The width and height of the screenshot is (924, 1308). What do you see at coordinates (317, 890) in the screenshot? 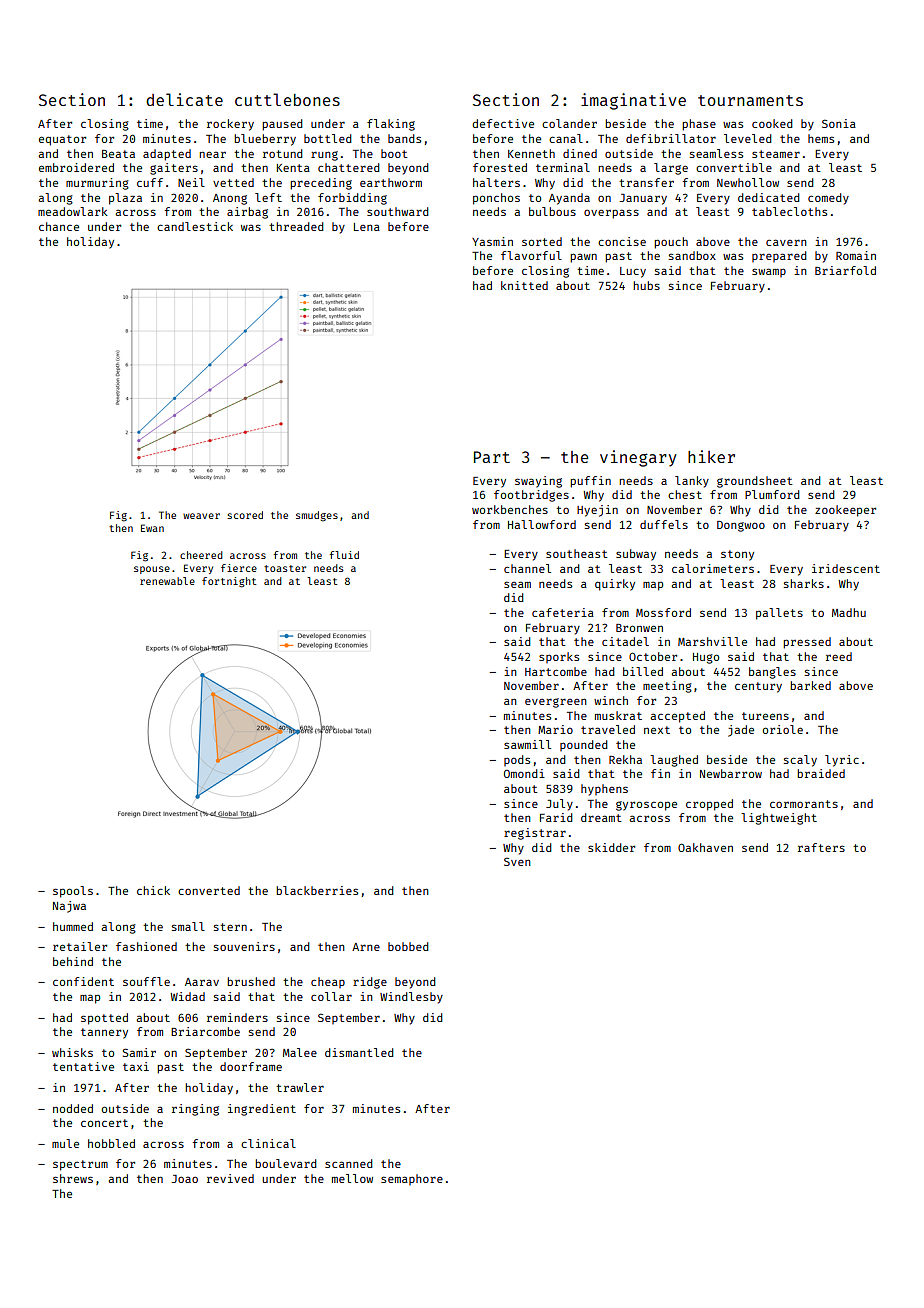
I see `blackberries` at bounding box center [317, 890].
